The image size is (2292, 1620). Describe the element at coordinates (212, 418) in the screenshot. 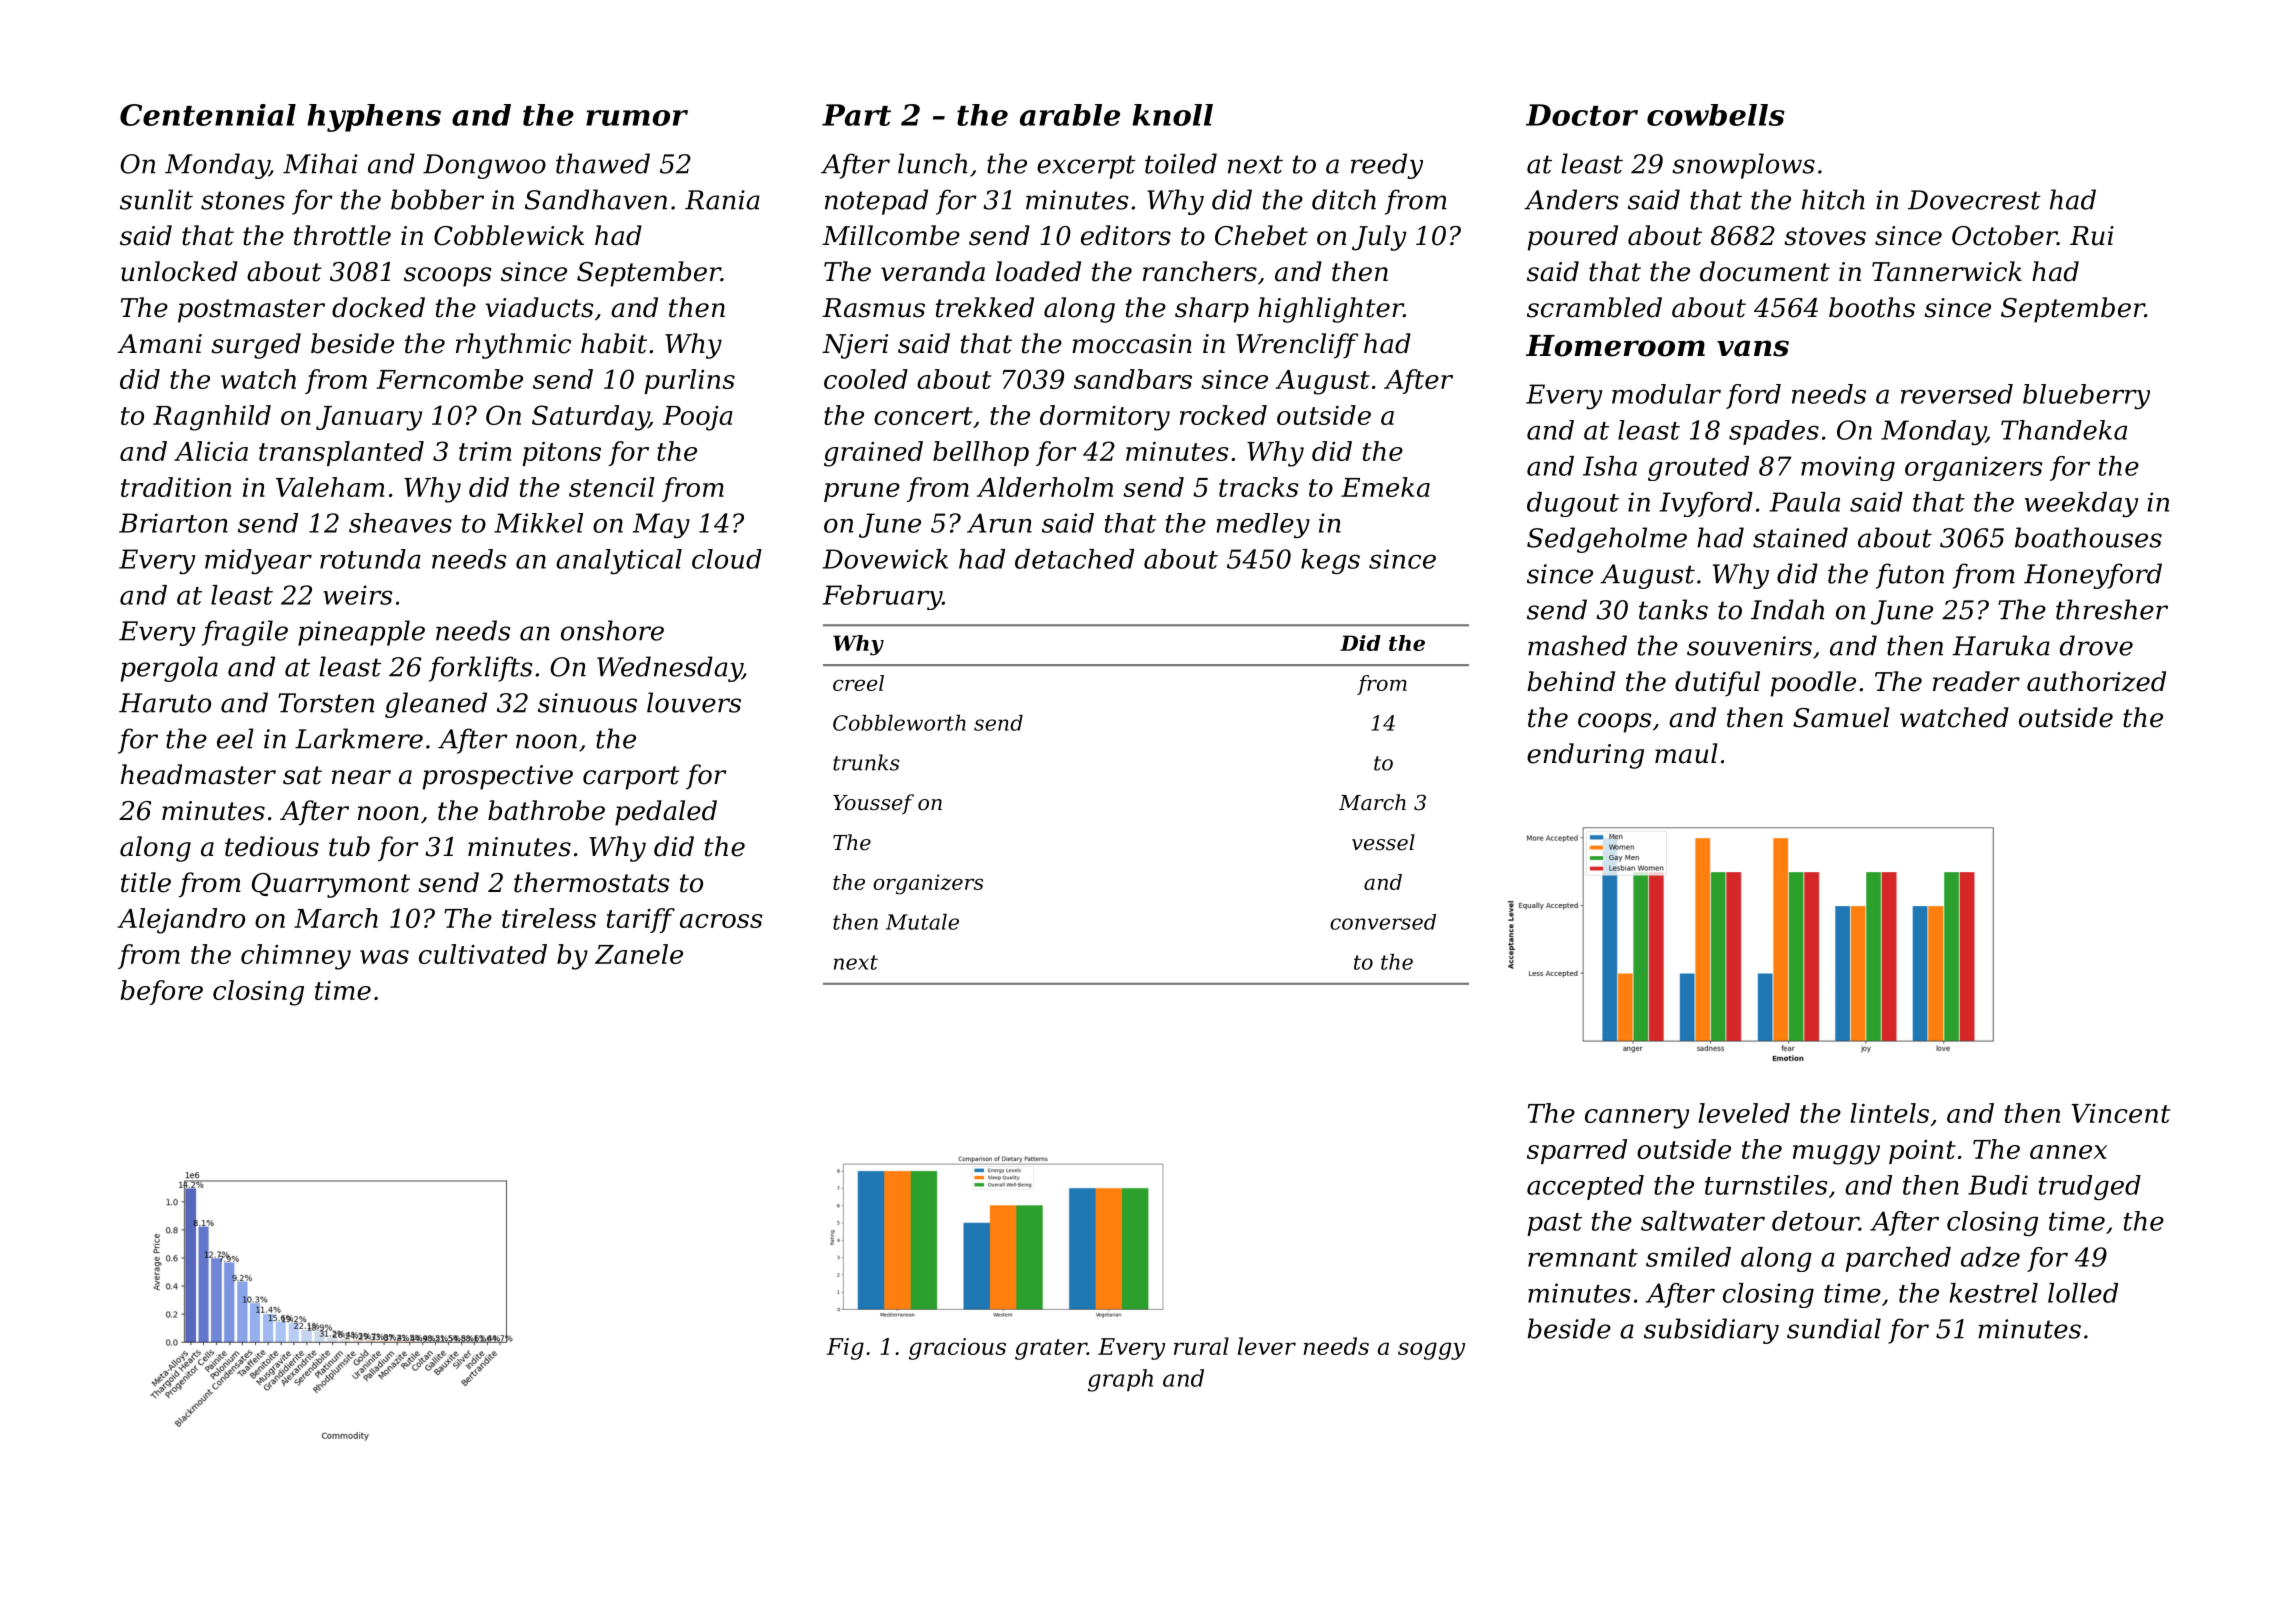

I see `Ragnhild` at that location.
